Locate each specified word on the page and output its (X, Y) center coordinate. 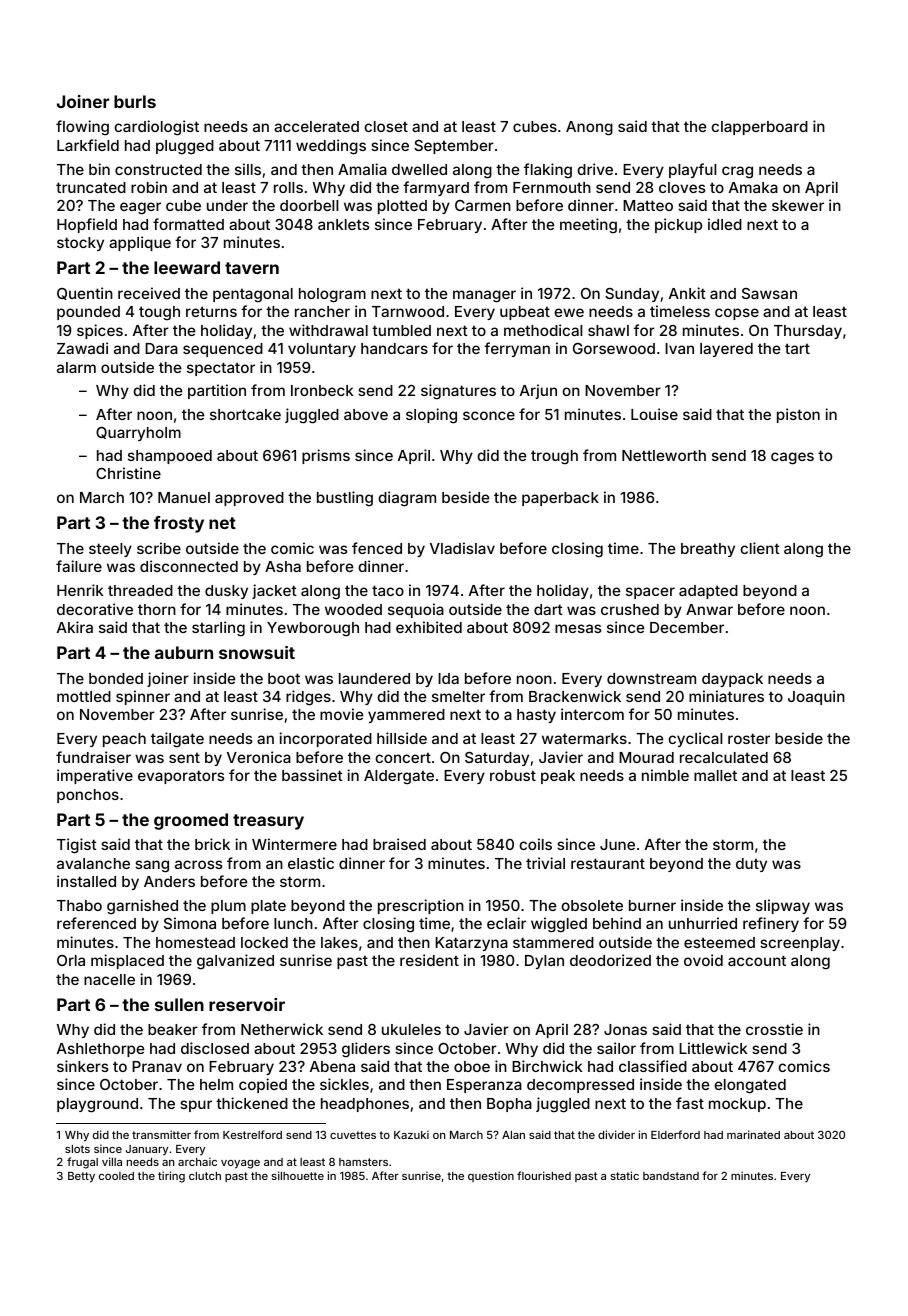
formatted (188, 224)
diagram (407, 499)
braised (399, 844)
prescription (421, 906)
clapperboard (759, 128)
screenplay (800, 944)
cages (792, 458)
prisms (326, 456)
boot (284, 678)
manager (484, 296)
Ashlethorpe (100, 1050)
